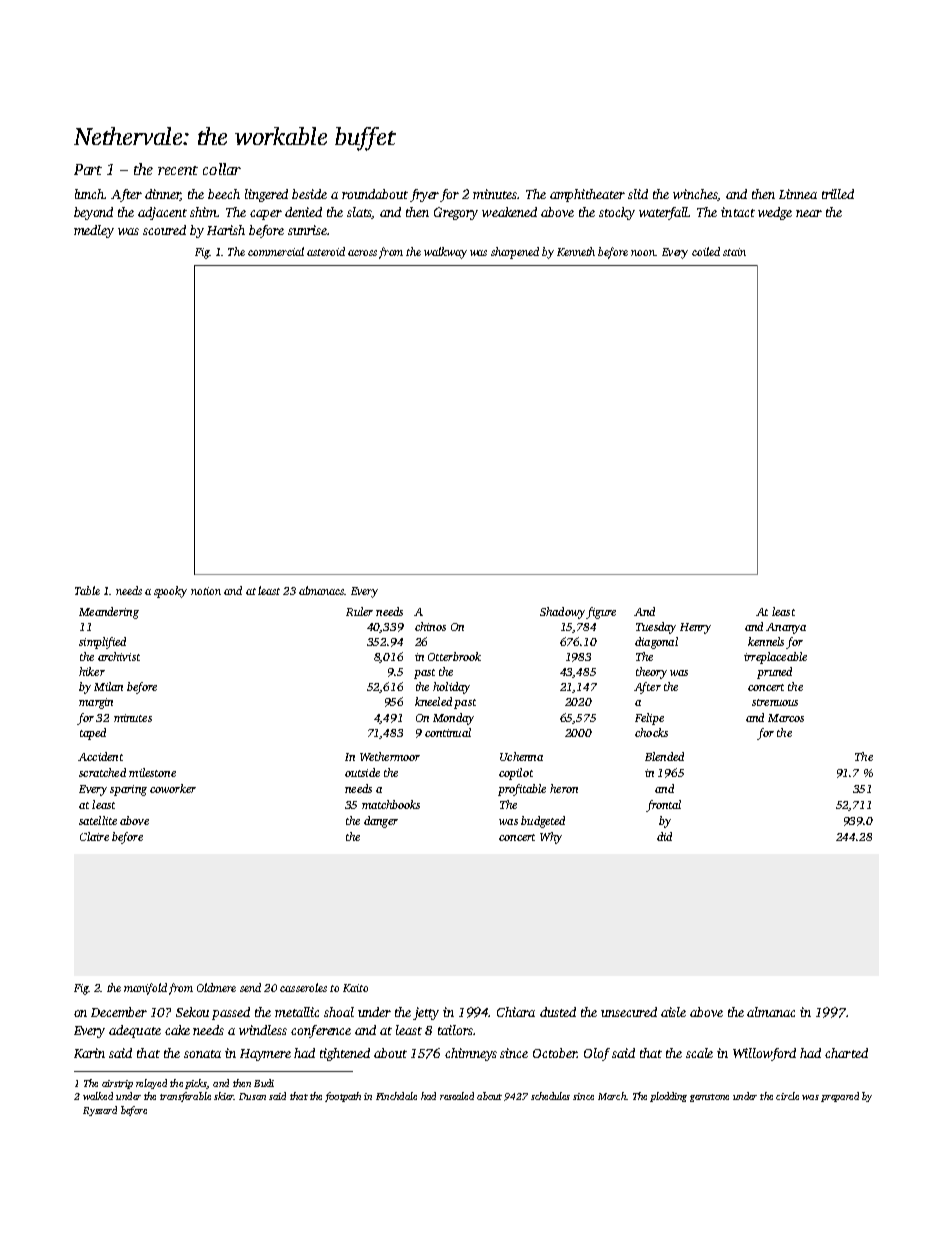  What do you see at coordinates (521, 756) in the screenshot?
I see `Uchenna` at bounding box center [521, 756].
